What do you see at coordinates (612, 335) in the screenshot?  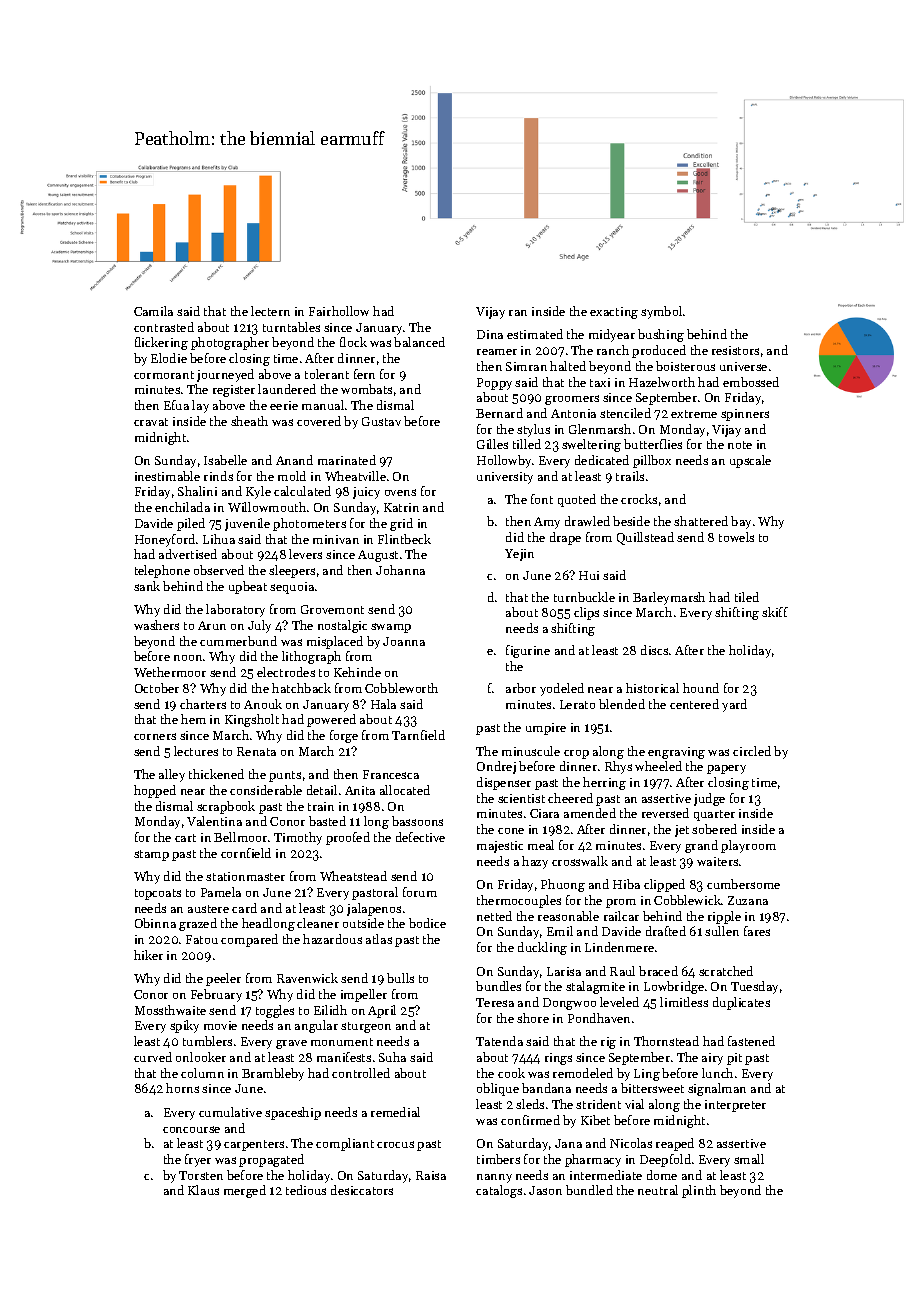 I see `midyear` at bounding box center [612, 335].
